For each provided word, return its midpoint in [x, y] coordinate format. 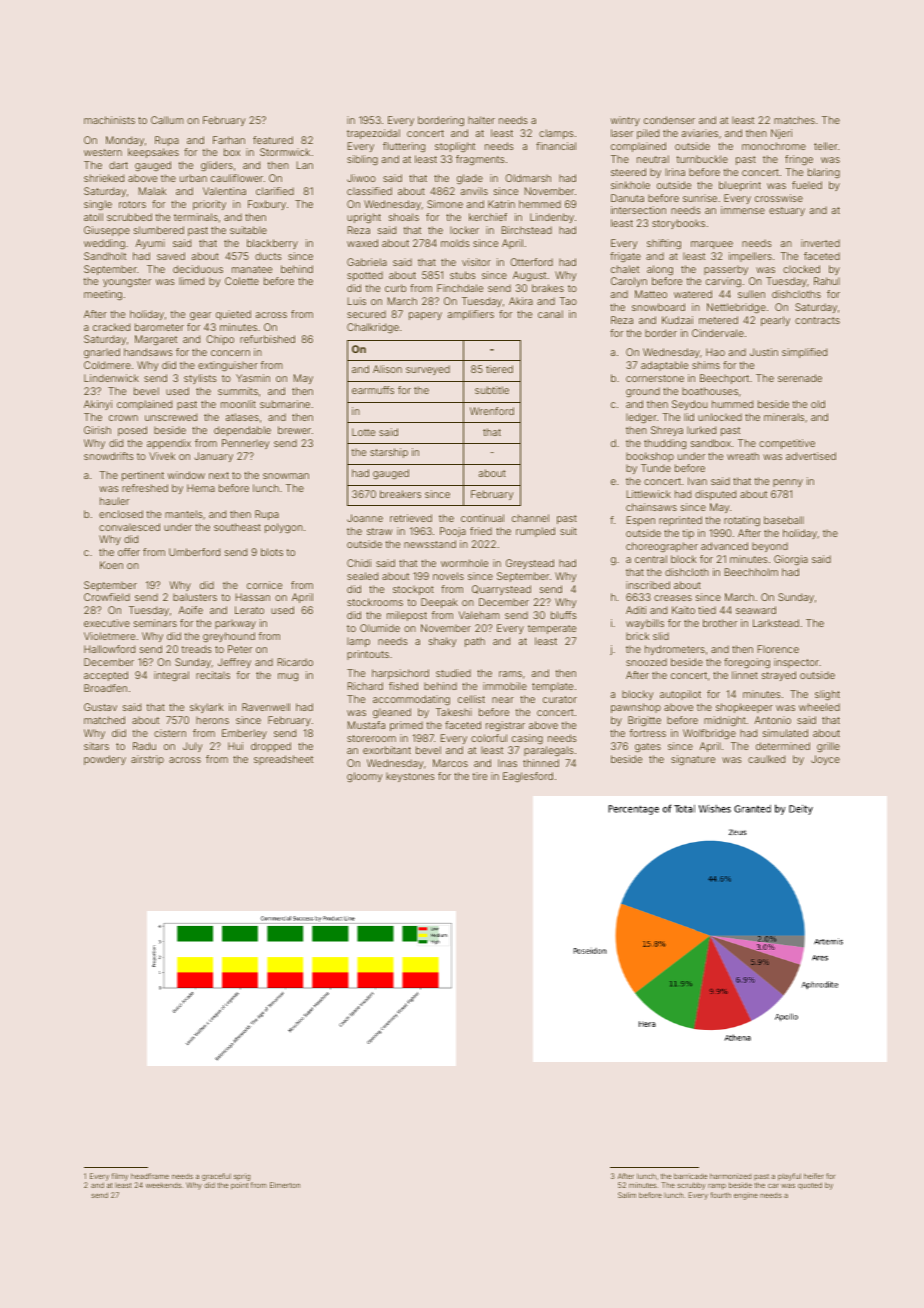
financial [556, 146]
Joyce [825, 760]
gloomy [364, 777]
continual [482, 518]
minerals [784, 417]
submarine [285, 404]
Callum [167, 120]
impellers [750, 257]
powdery [105, 760]
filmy [120, 1177]
